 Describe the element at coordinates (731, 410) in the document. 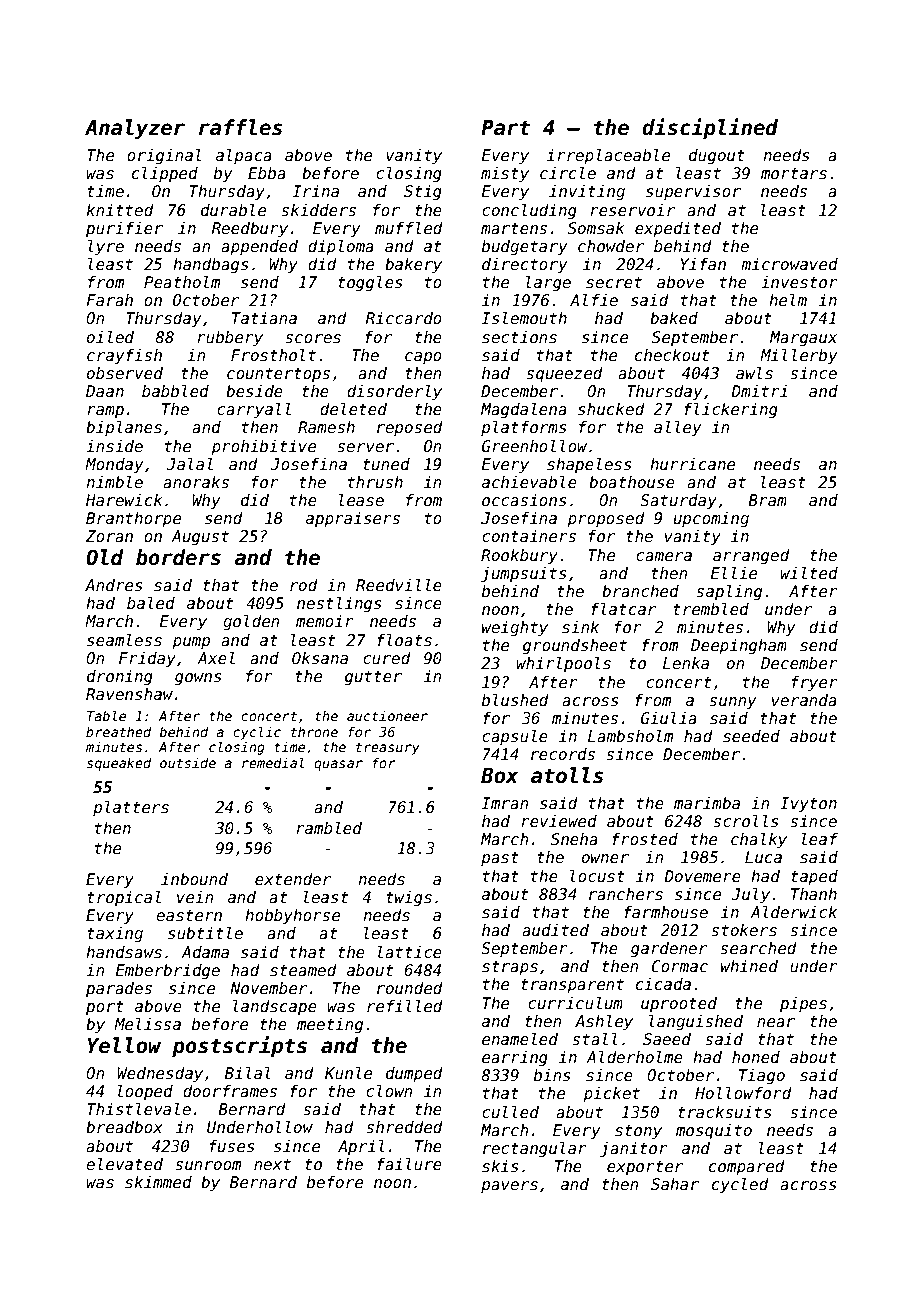

I see `flickering` at that location.
